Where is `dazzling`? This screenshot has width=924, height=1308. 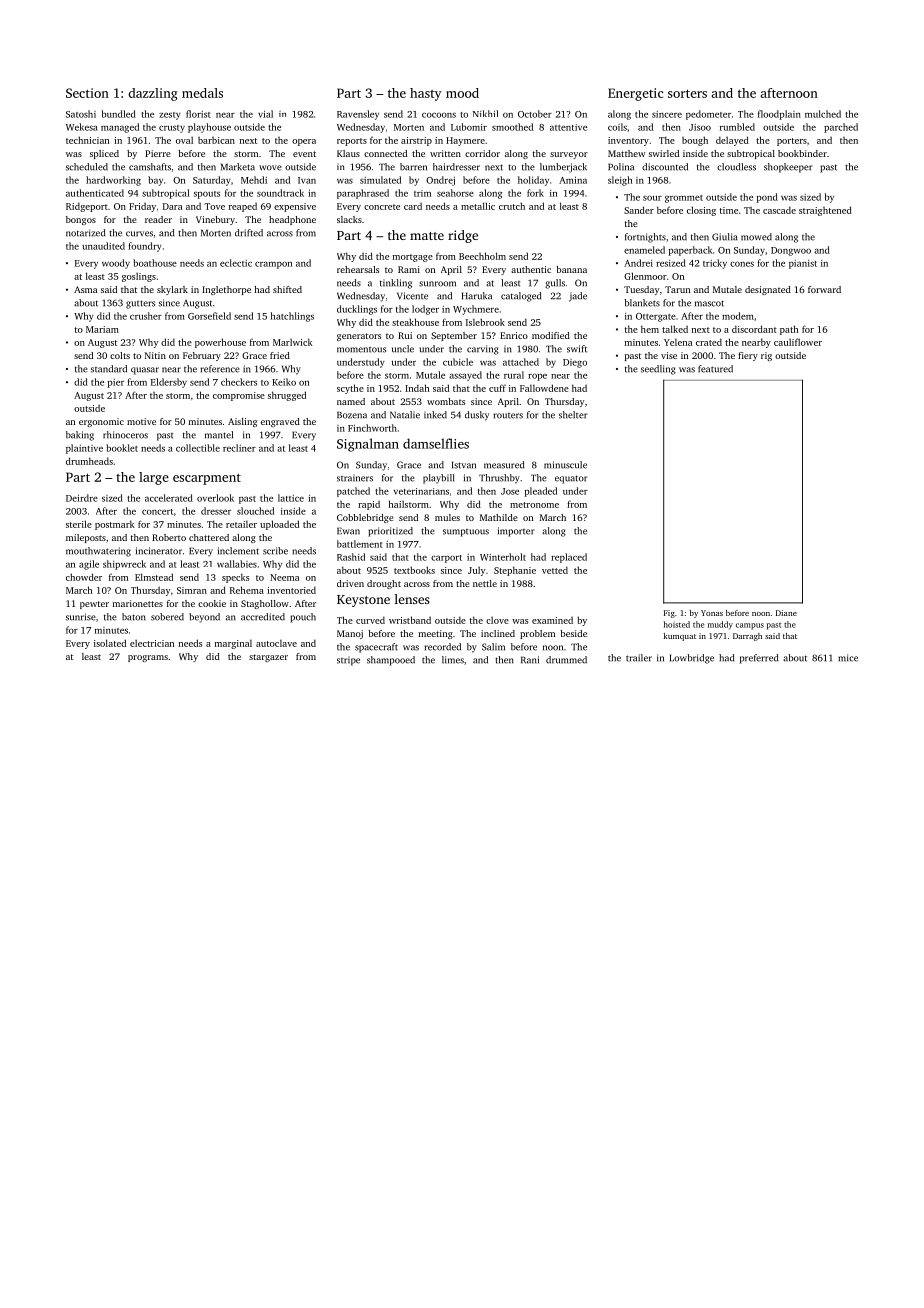 dazzling is located at coordinates (153, 94).
